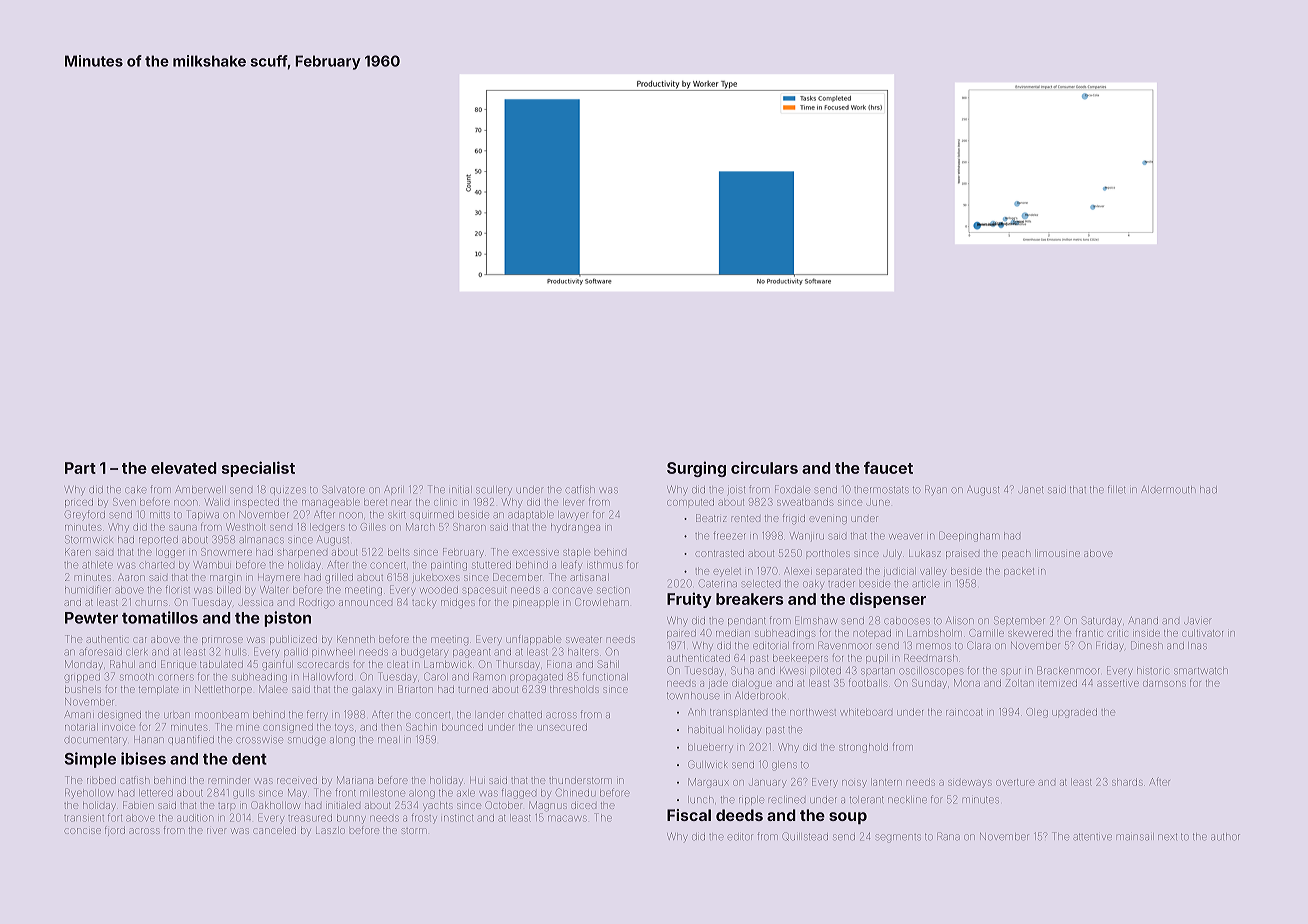  What do you see at coordinates (258, 469) in the screenshot?
I see `specialist` at bounding box center [258, 469].
